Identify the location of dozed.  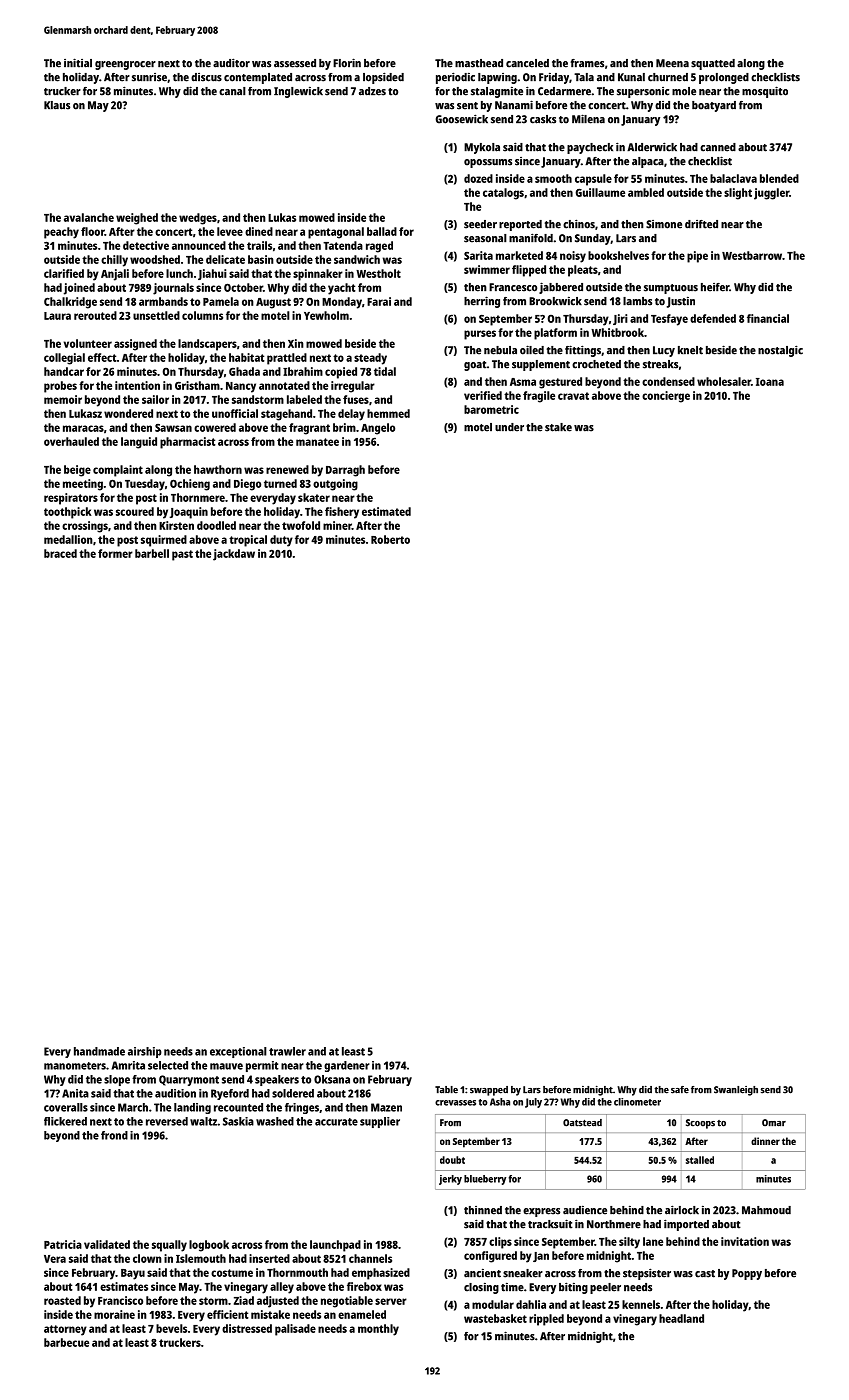
(478, 178).
